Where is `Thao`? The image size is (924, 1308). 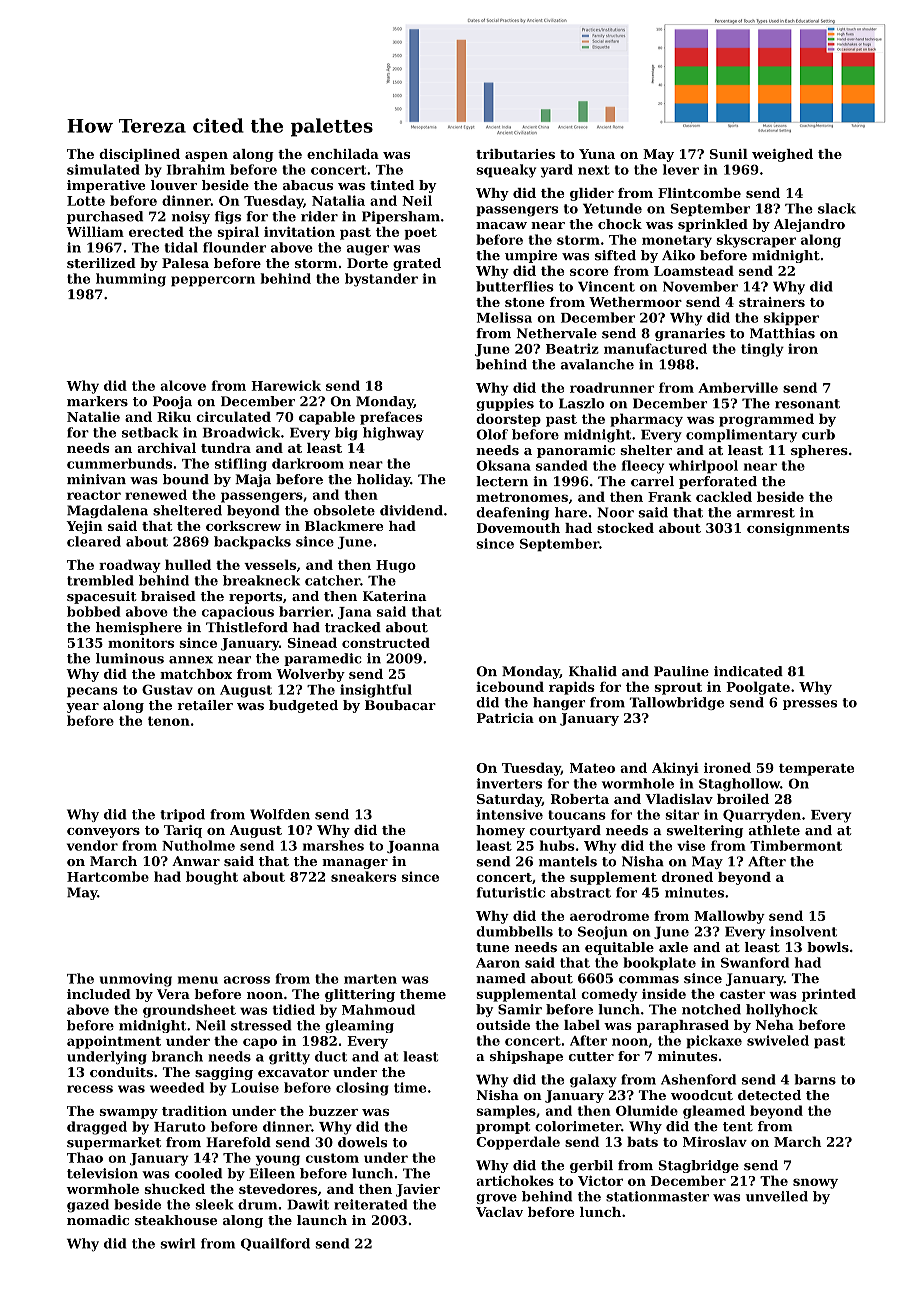 Thao is located at coordinates (85, 1157).
